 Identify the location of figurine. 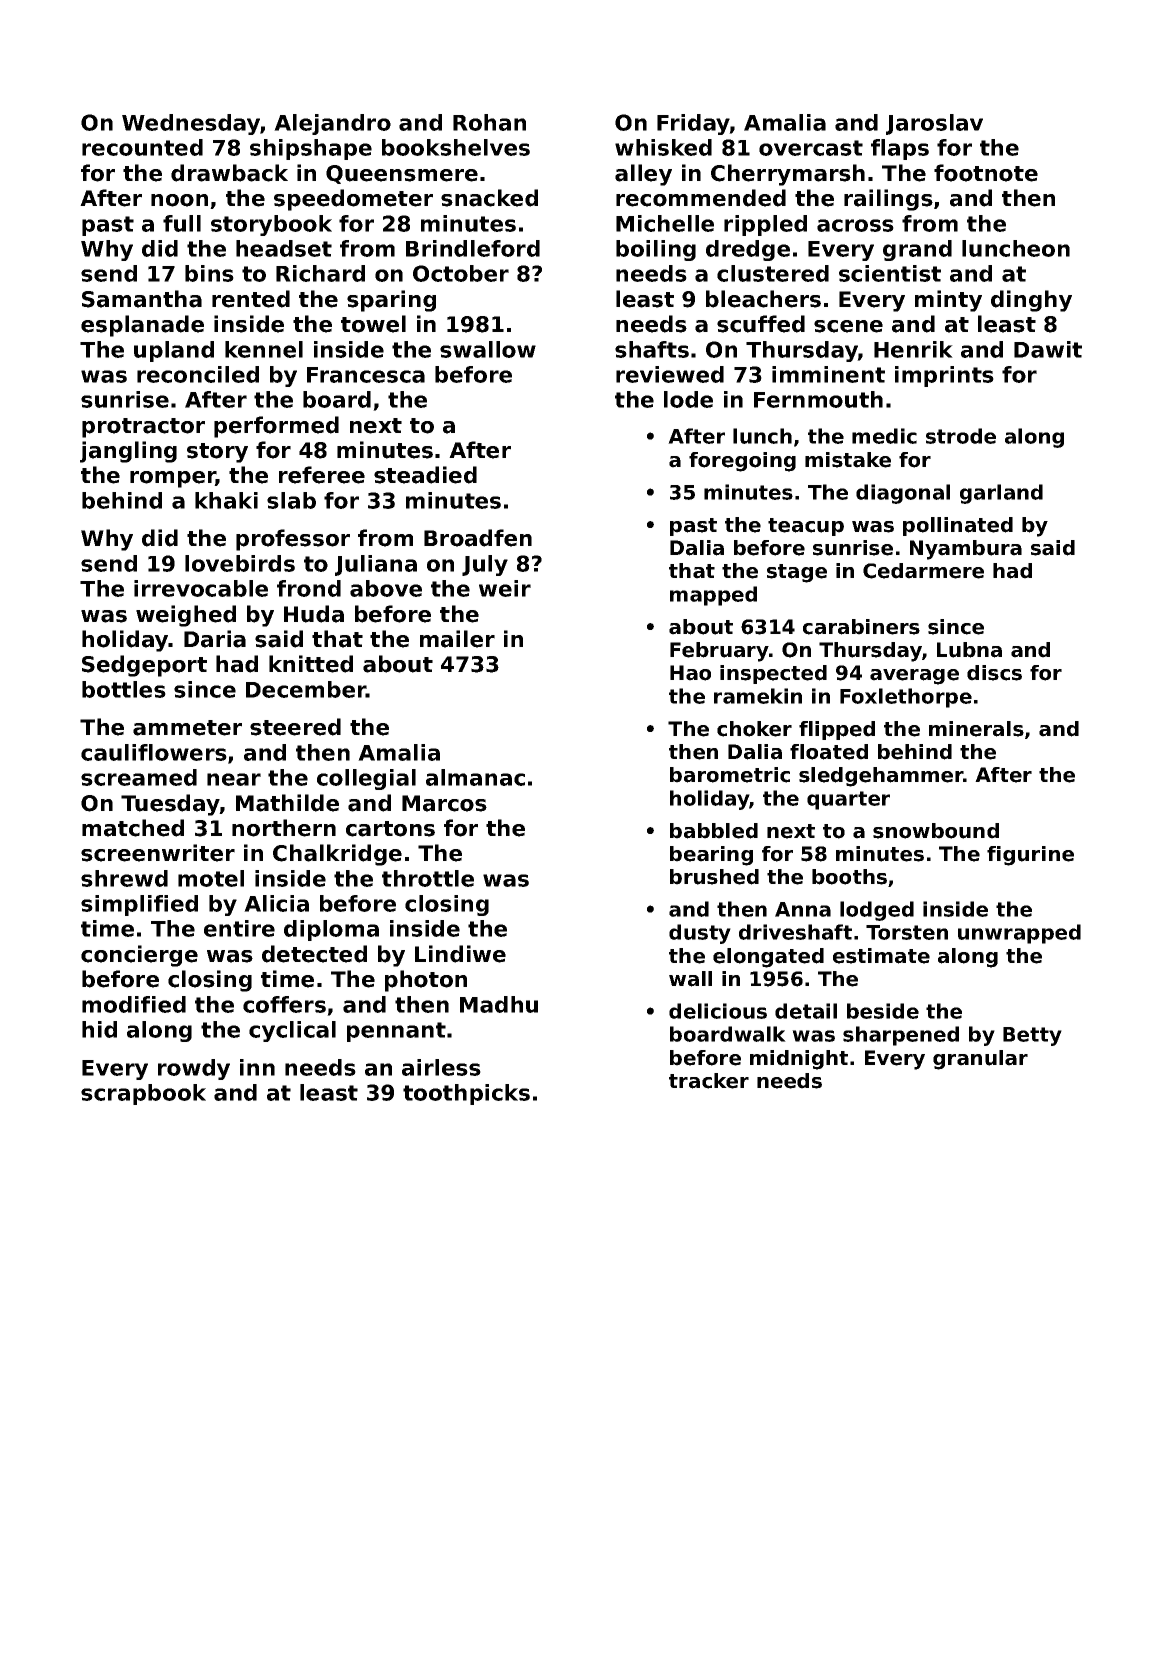
(1030, 856).
